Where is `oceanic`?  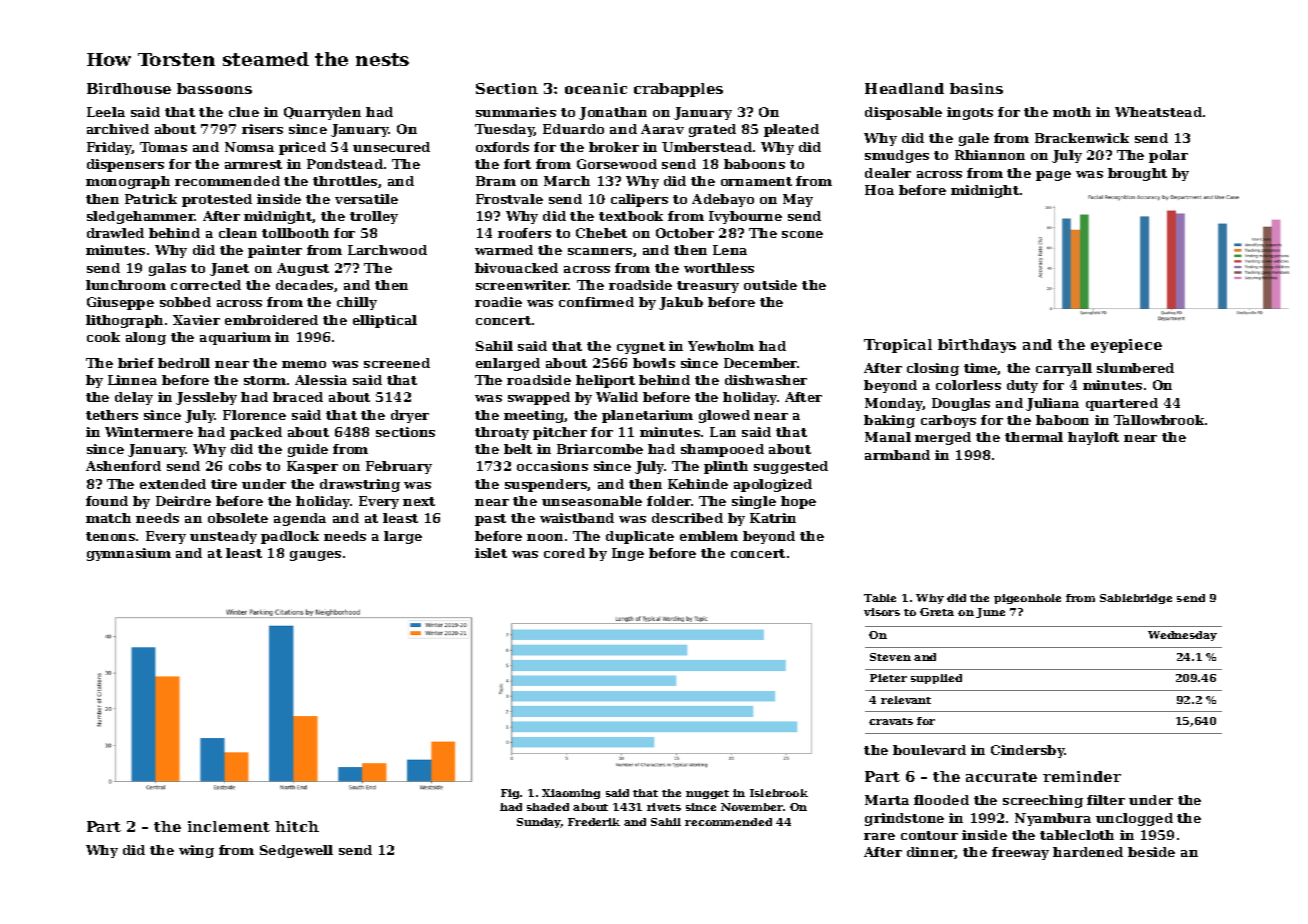
oceanic is located at coordinates (596, 88).
